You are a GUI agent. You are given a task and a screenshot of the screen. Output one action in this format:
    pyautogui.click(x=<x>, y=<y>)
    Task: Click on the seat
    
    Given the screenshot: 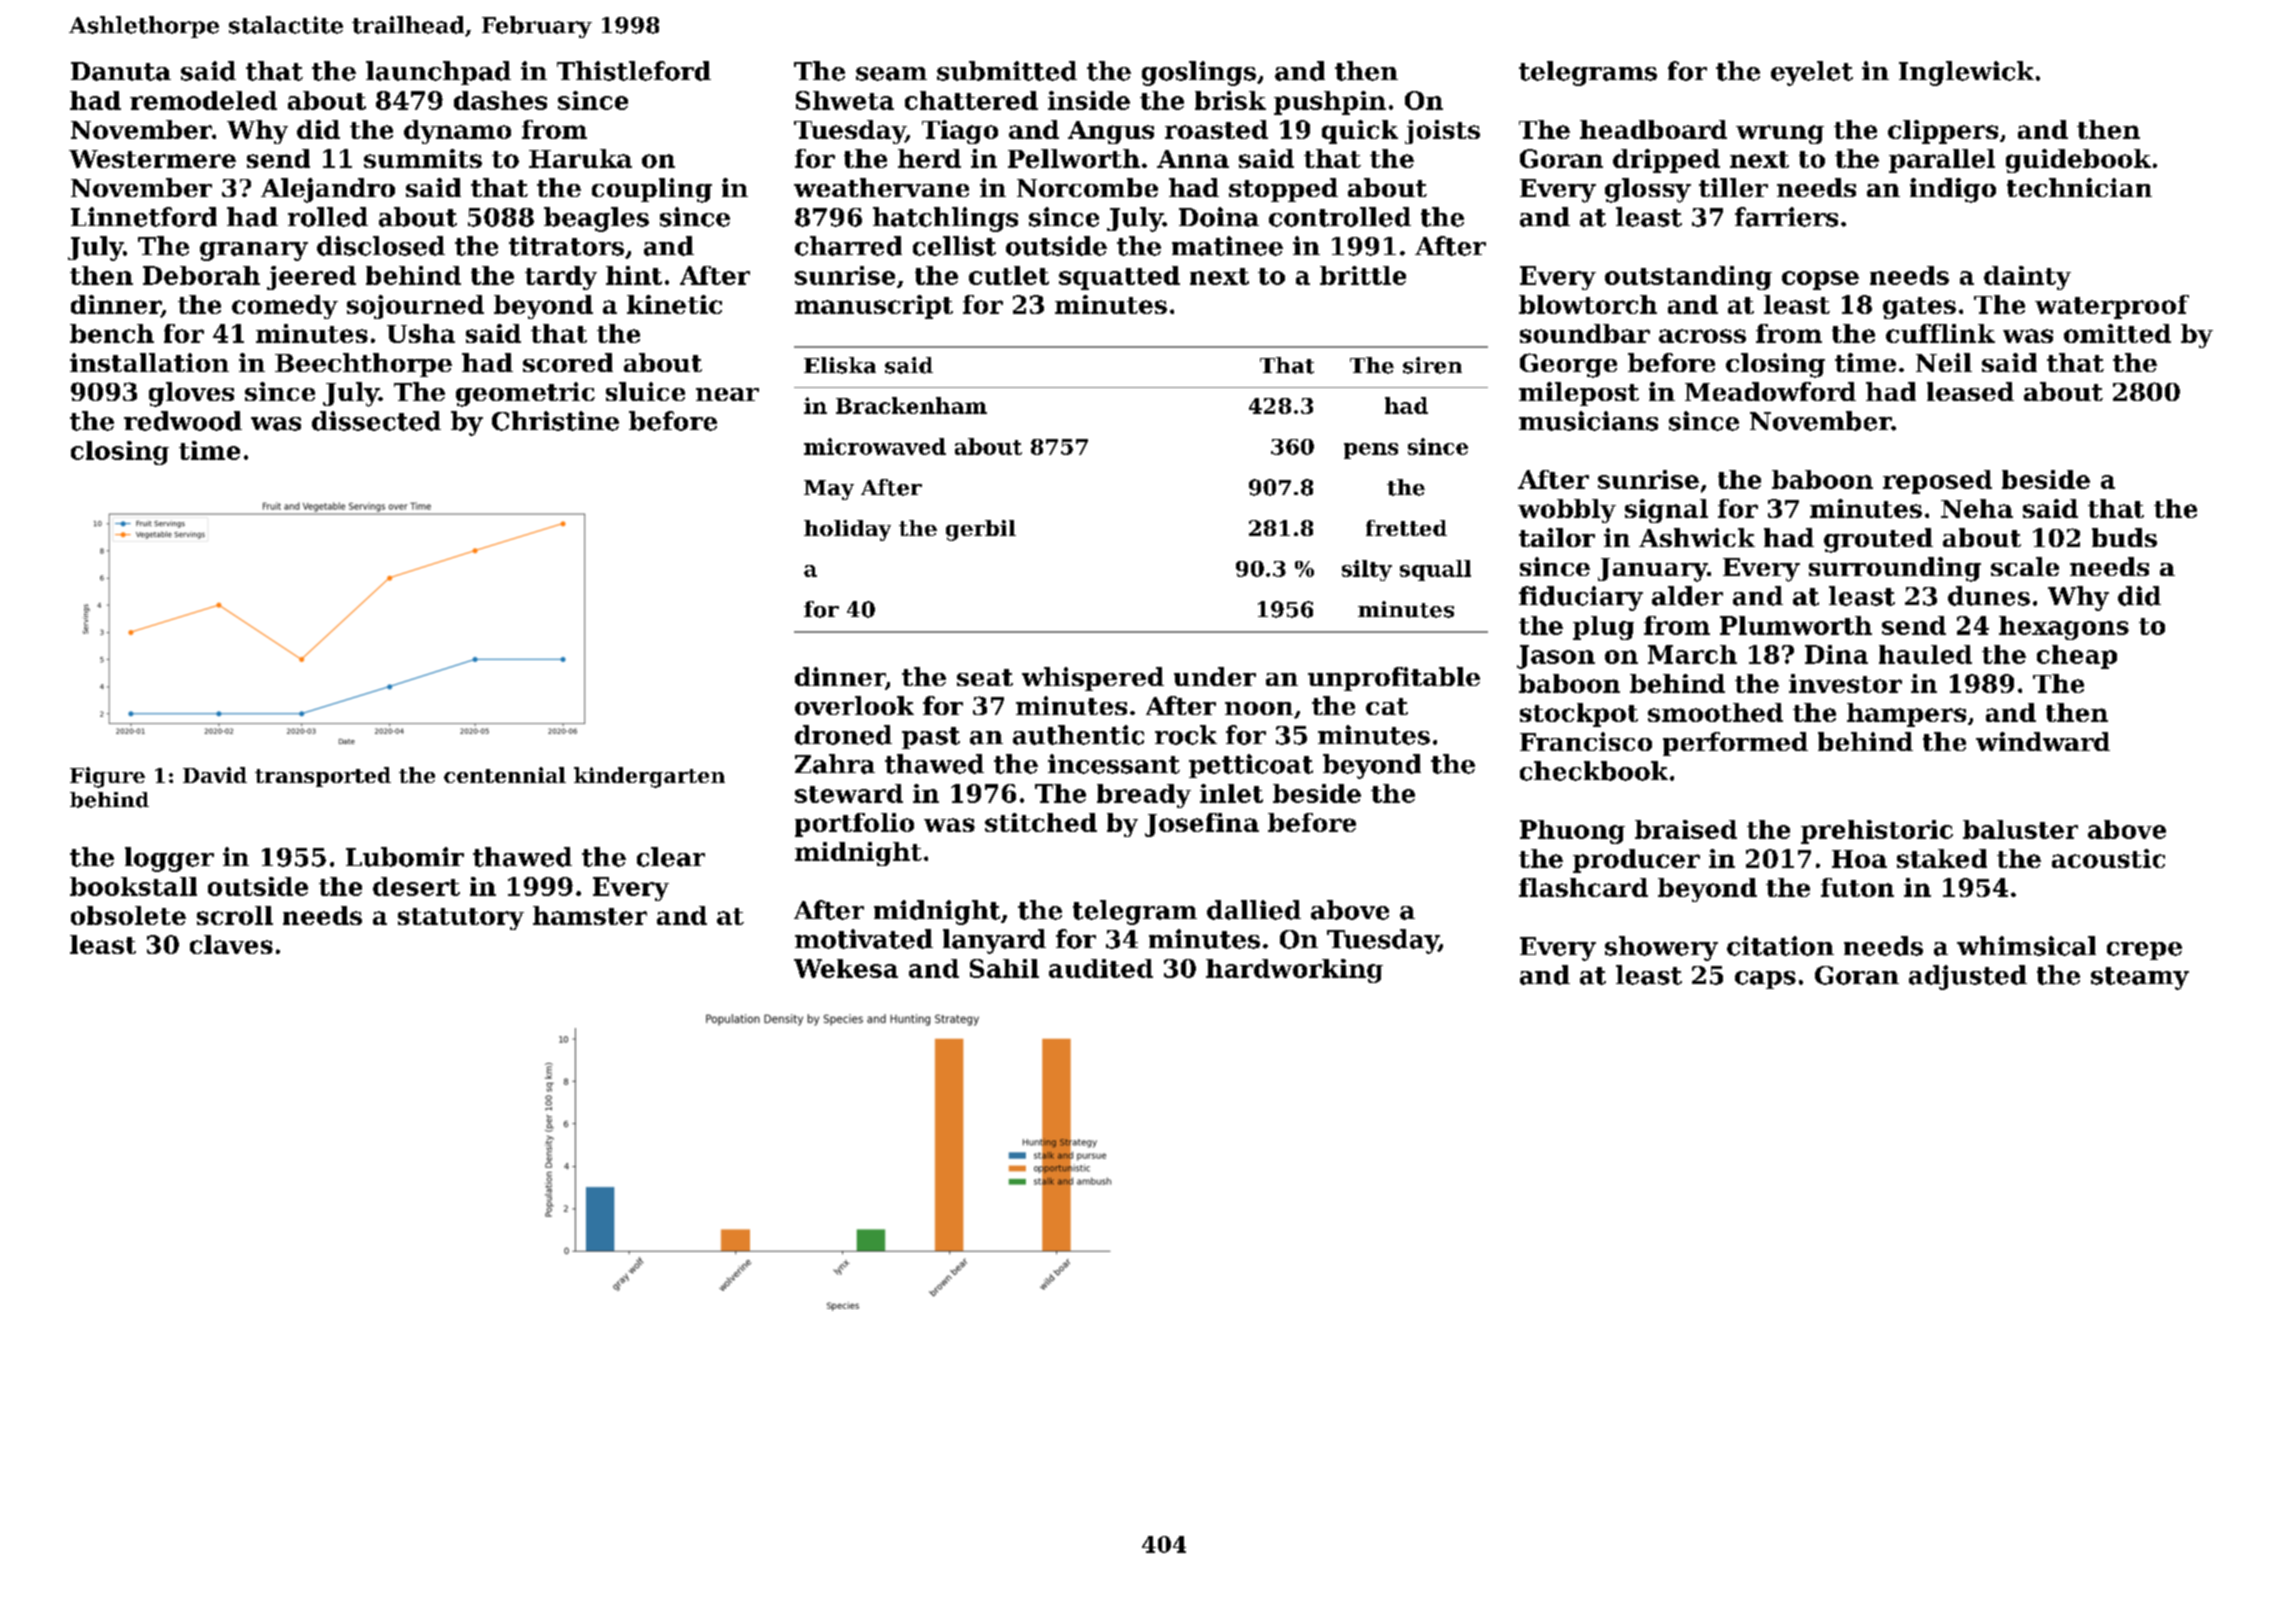 What is the action you would take?
    pyautogui.click(x=985, y=677)
